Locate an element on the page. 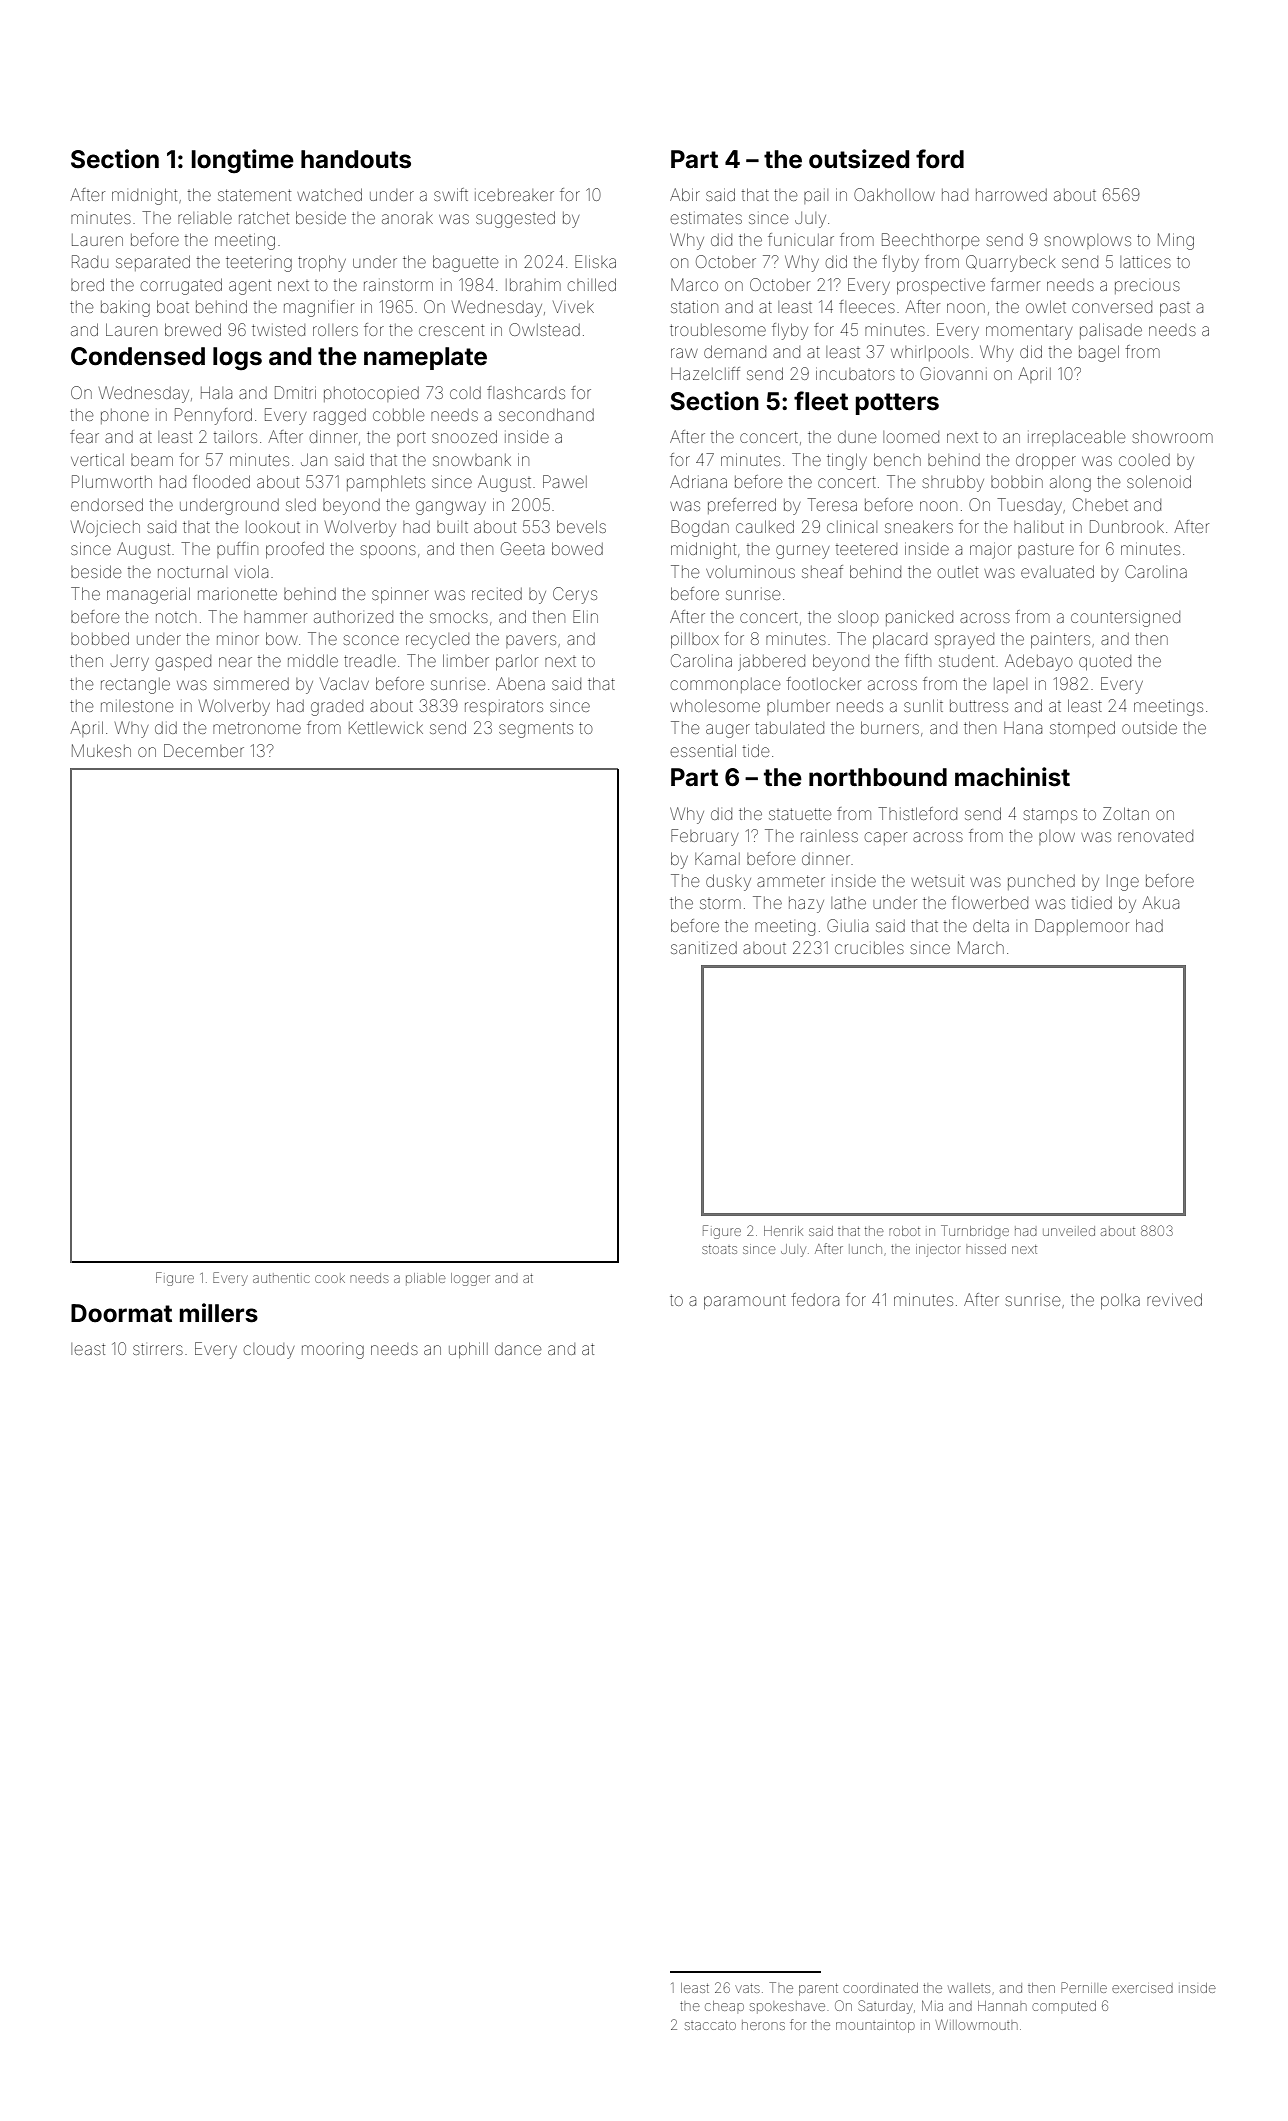  March is located at coordinates (981, 947).
